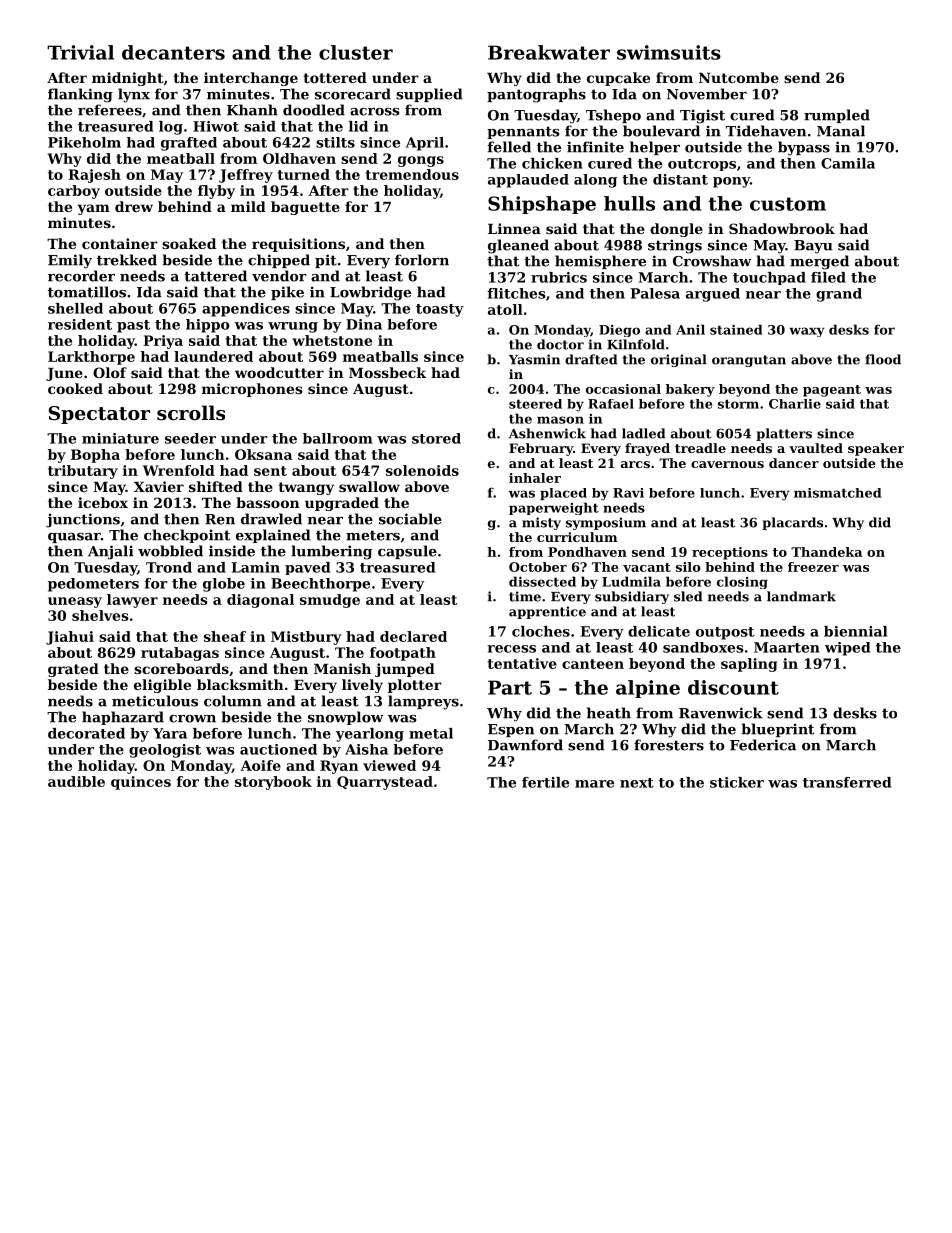 The image size is (952, 1233). Describe the element at coordinates (335, 77) in the image. I see `tottered` at that location.
